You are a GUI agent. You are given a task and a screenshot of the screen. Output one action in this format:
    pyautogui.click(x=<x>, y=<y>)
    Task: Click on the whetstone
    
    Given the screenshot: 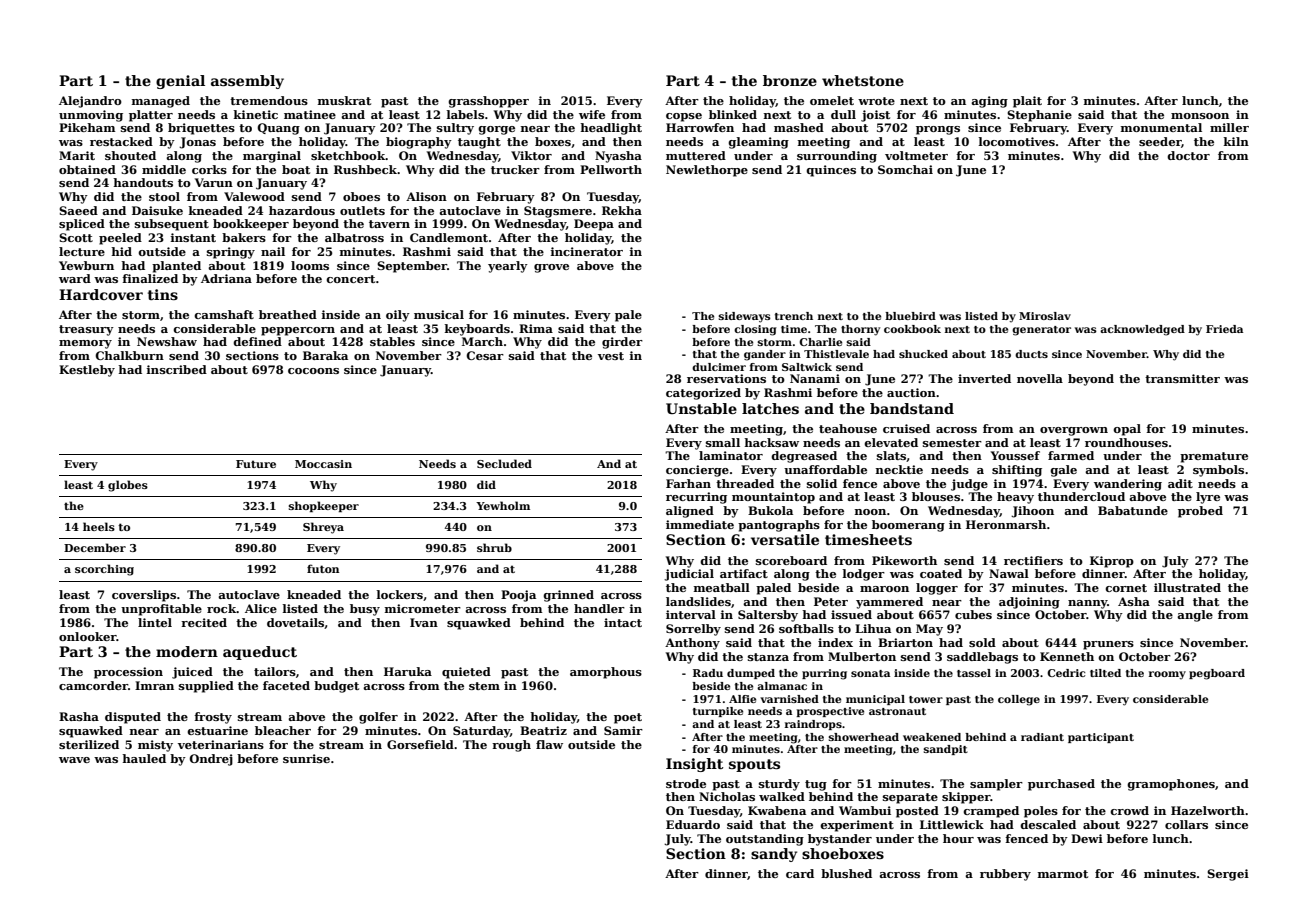 What is the action you would take?
    pyautogui.click(x=863, y=80)
